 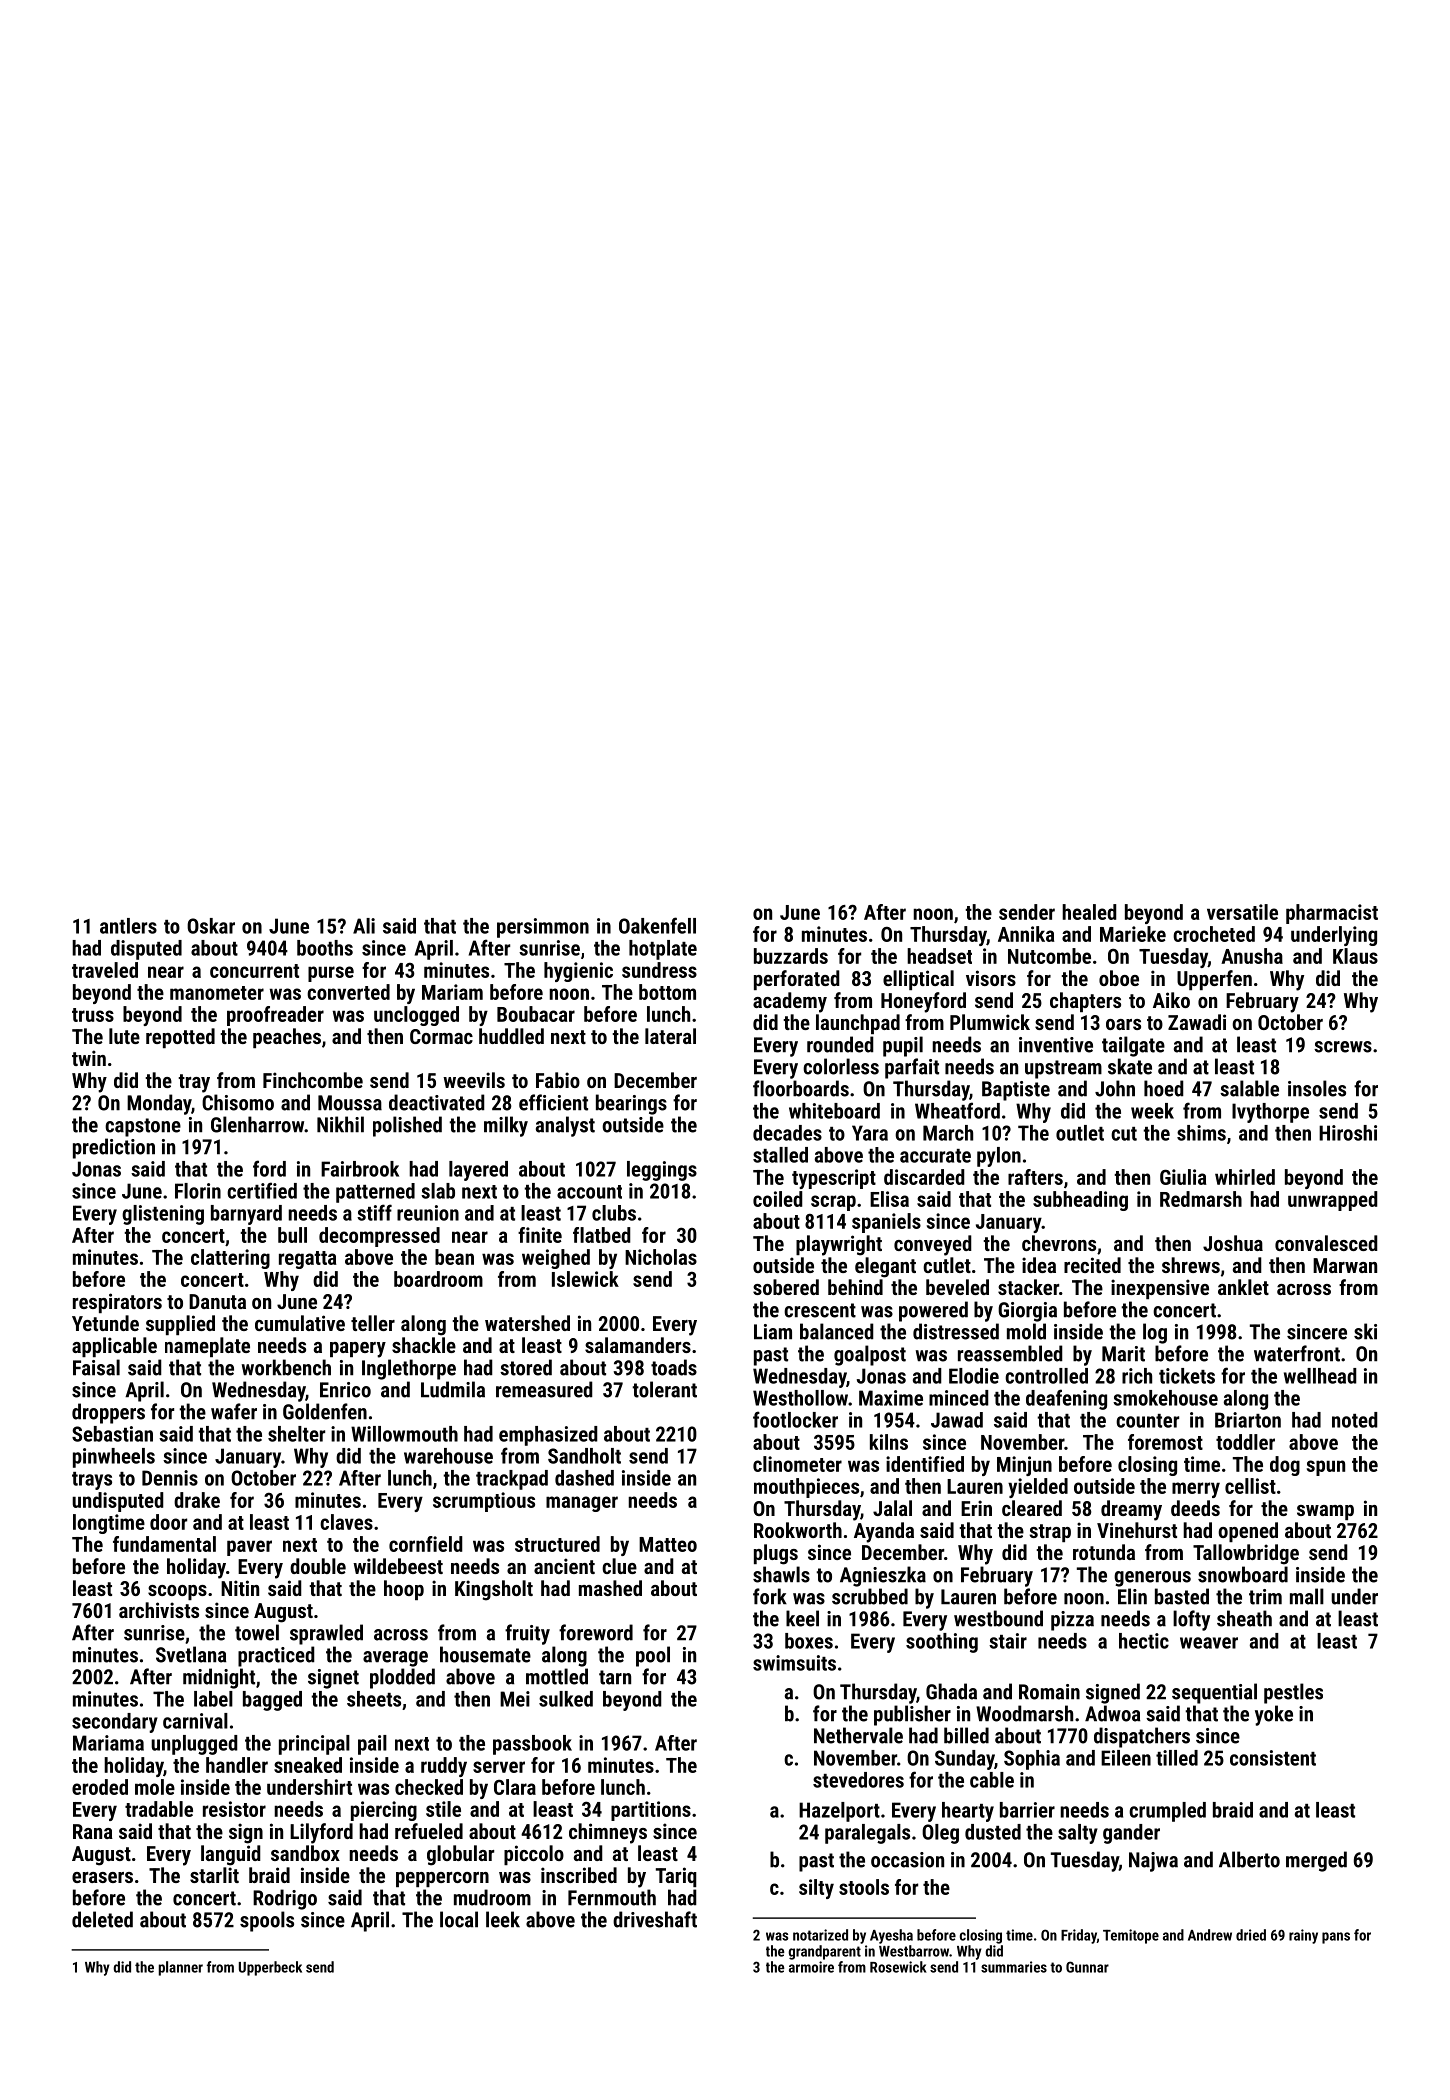 I want to click on sequential, so click(x=1214, y=1693).
